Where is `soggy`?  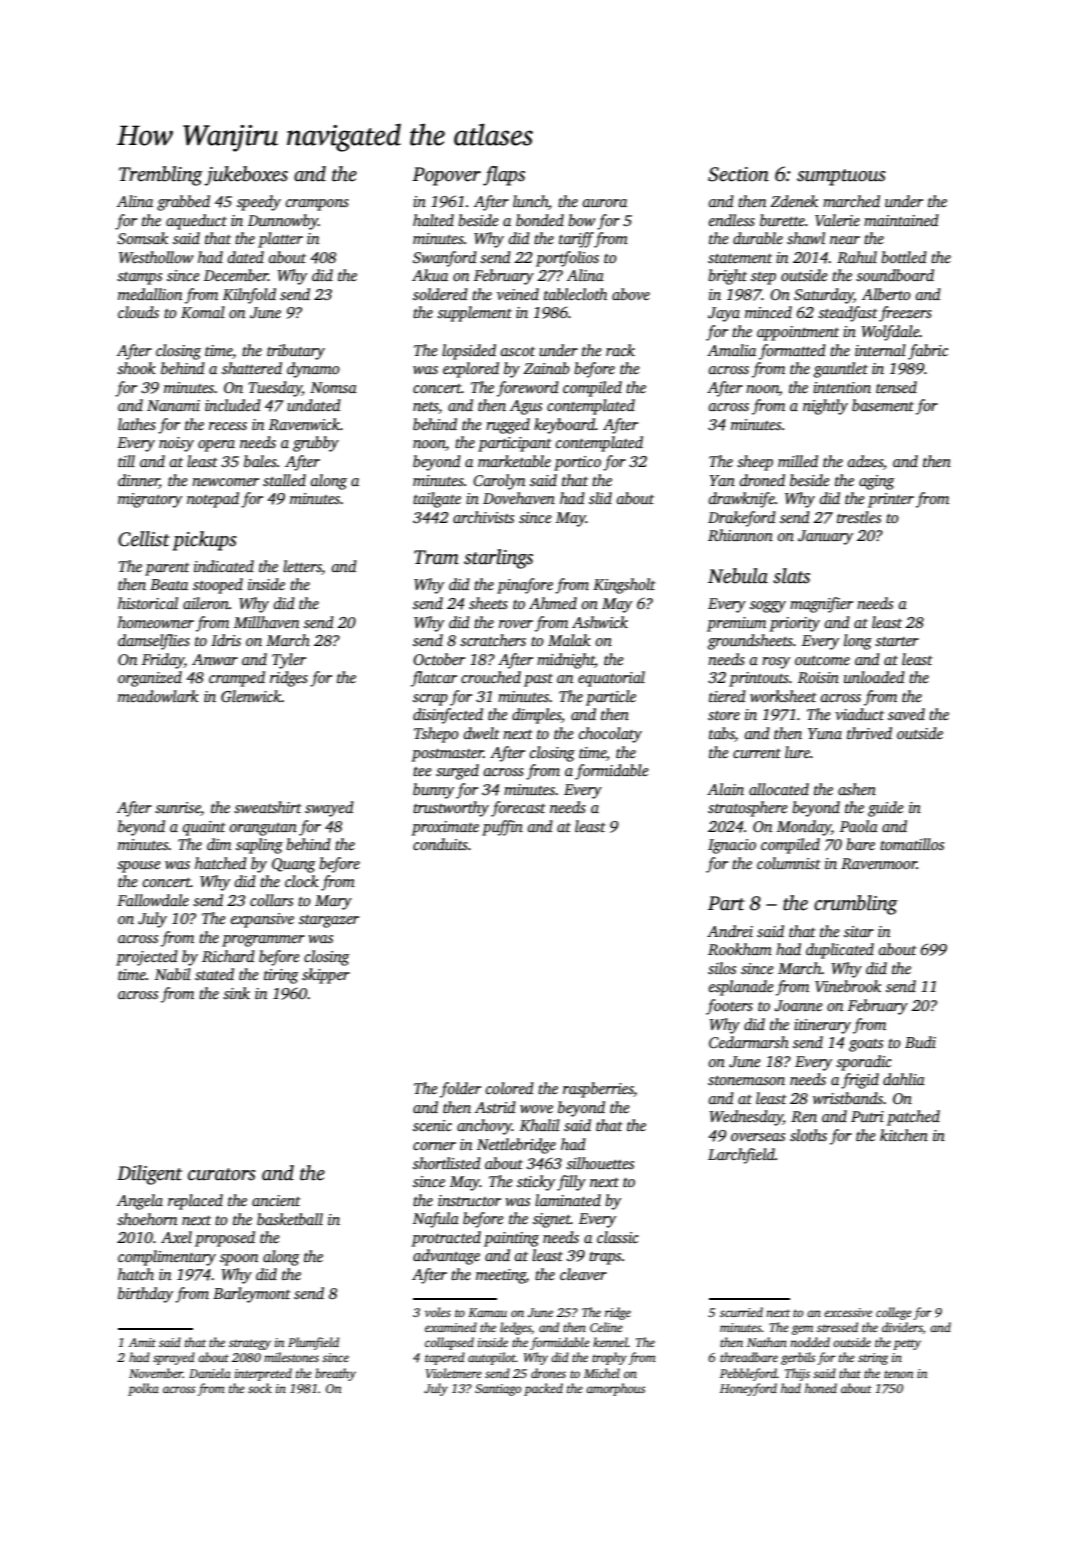 soggy is located at coordinates (768, 607).
